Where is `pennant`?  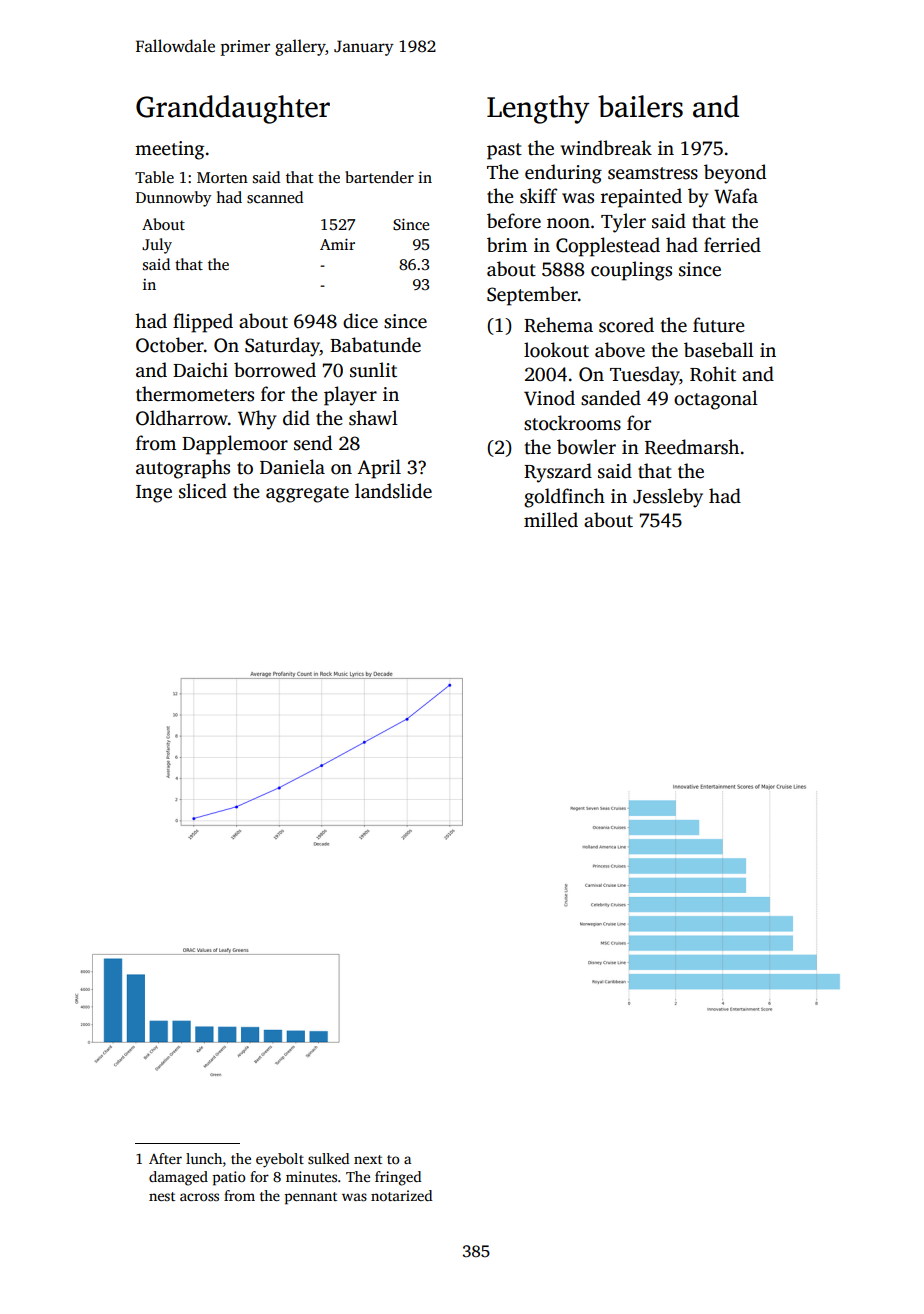 pennant is located at coordinates (311, 1198).
